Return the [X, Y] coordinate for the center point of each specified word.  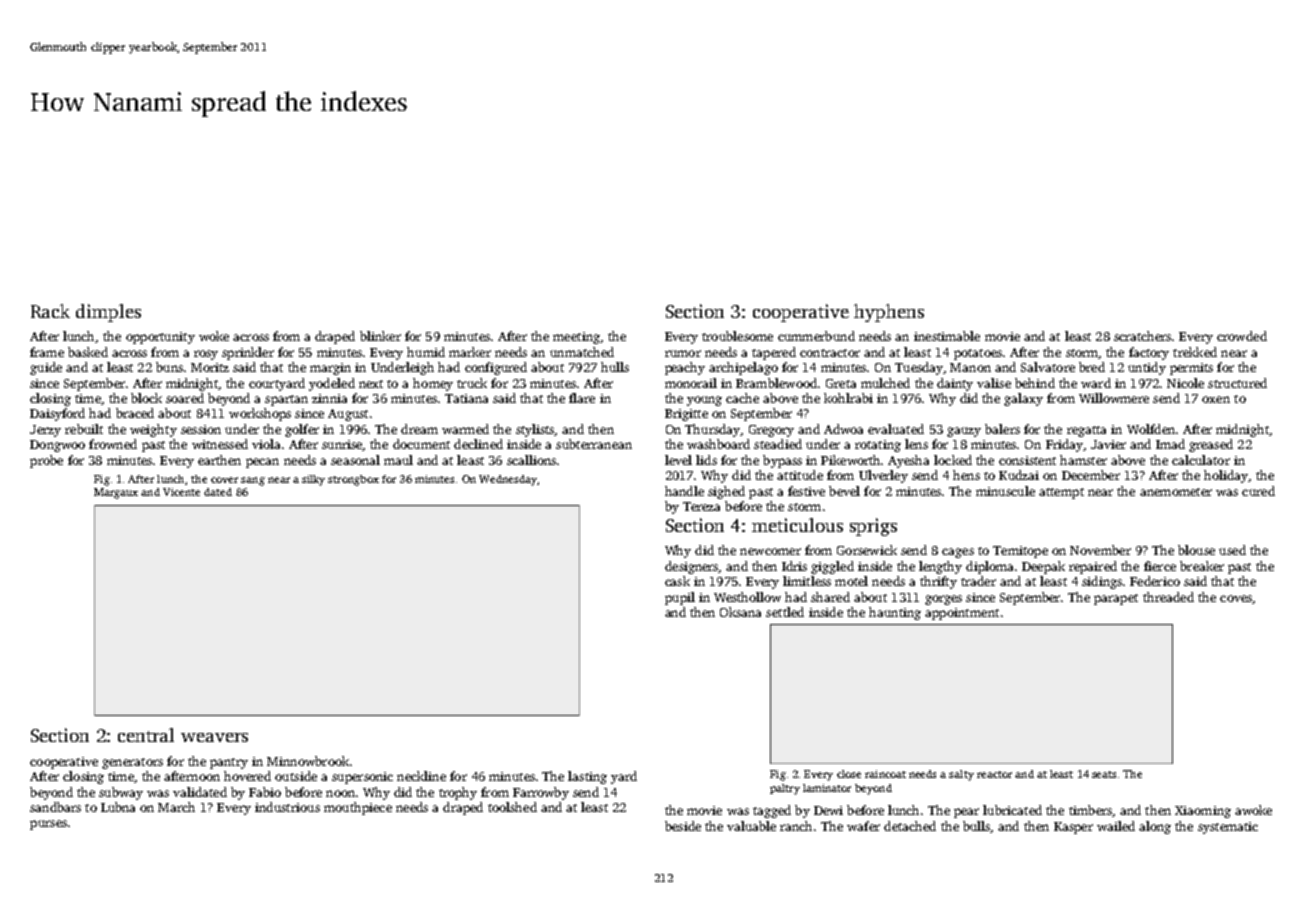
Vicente [181, 492]
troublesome [737, 336]
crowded [1242, 336]
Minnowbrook [308, 761]
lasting [587, 777]
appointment [962, 614]
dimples [108, 313]
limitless [807, 581]
